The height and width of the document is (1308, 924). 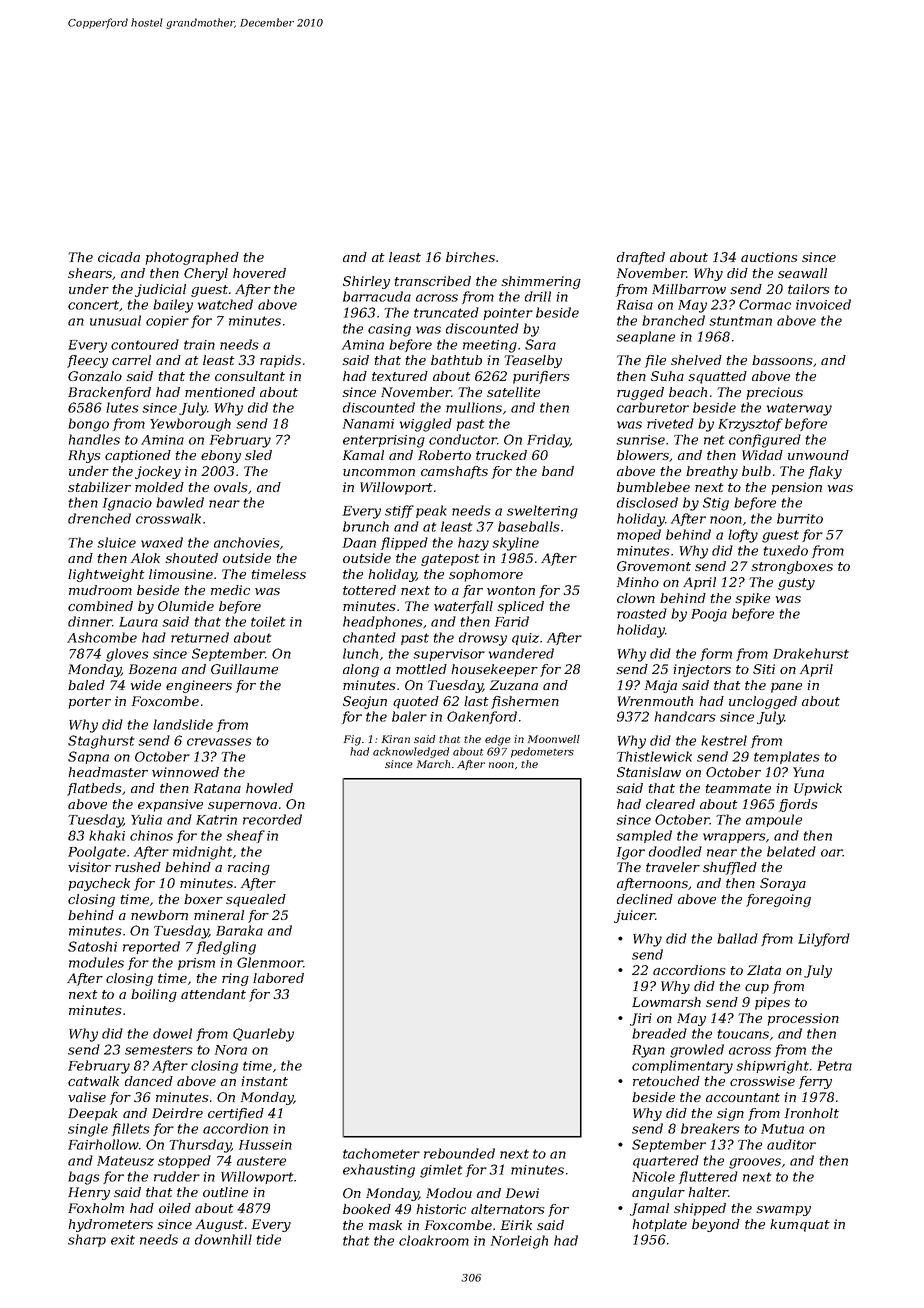 I want to click on quartered, so click(x=666, y=1161).
